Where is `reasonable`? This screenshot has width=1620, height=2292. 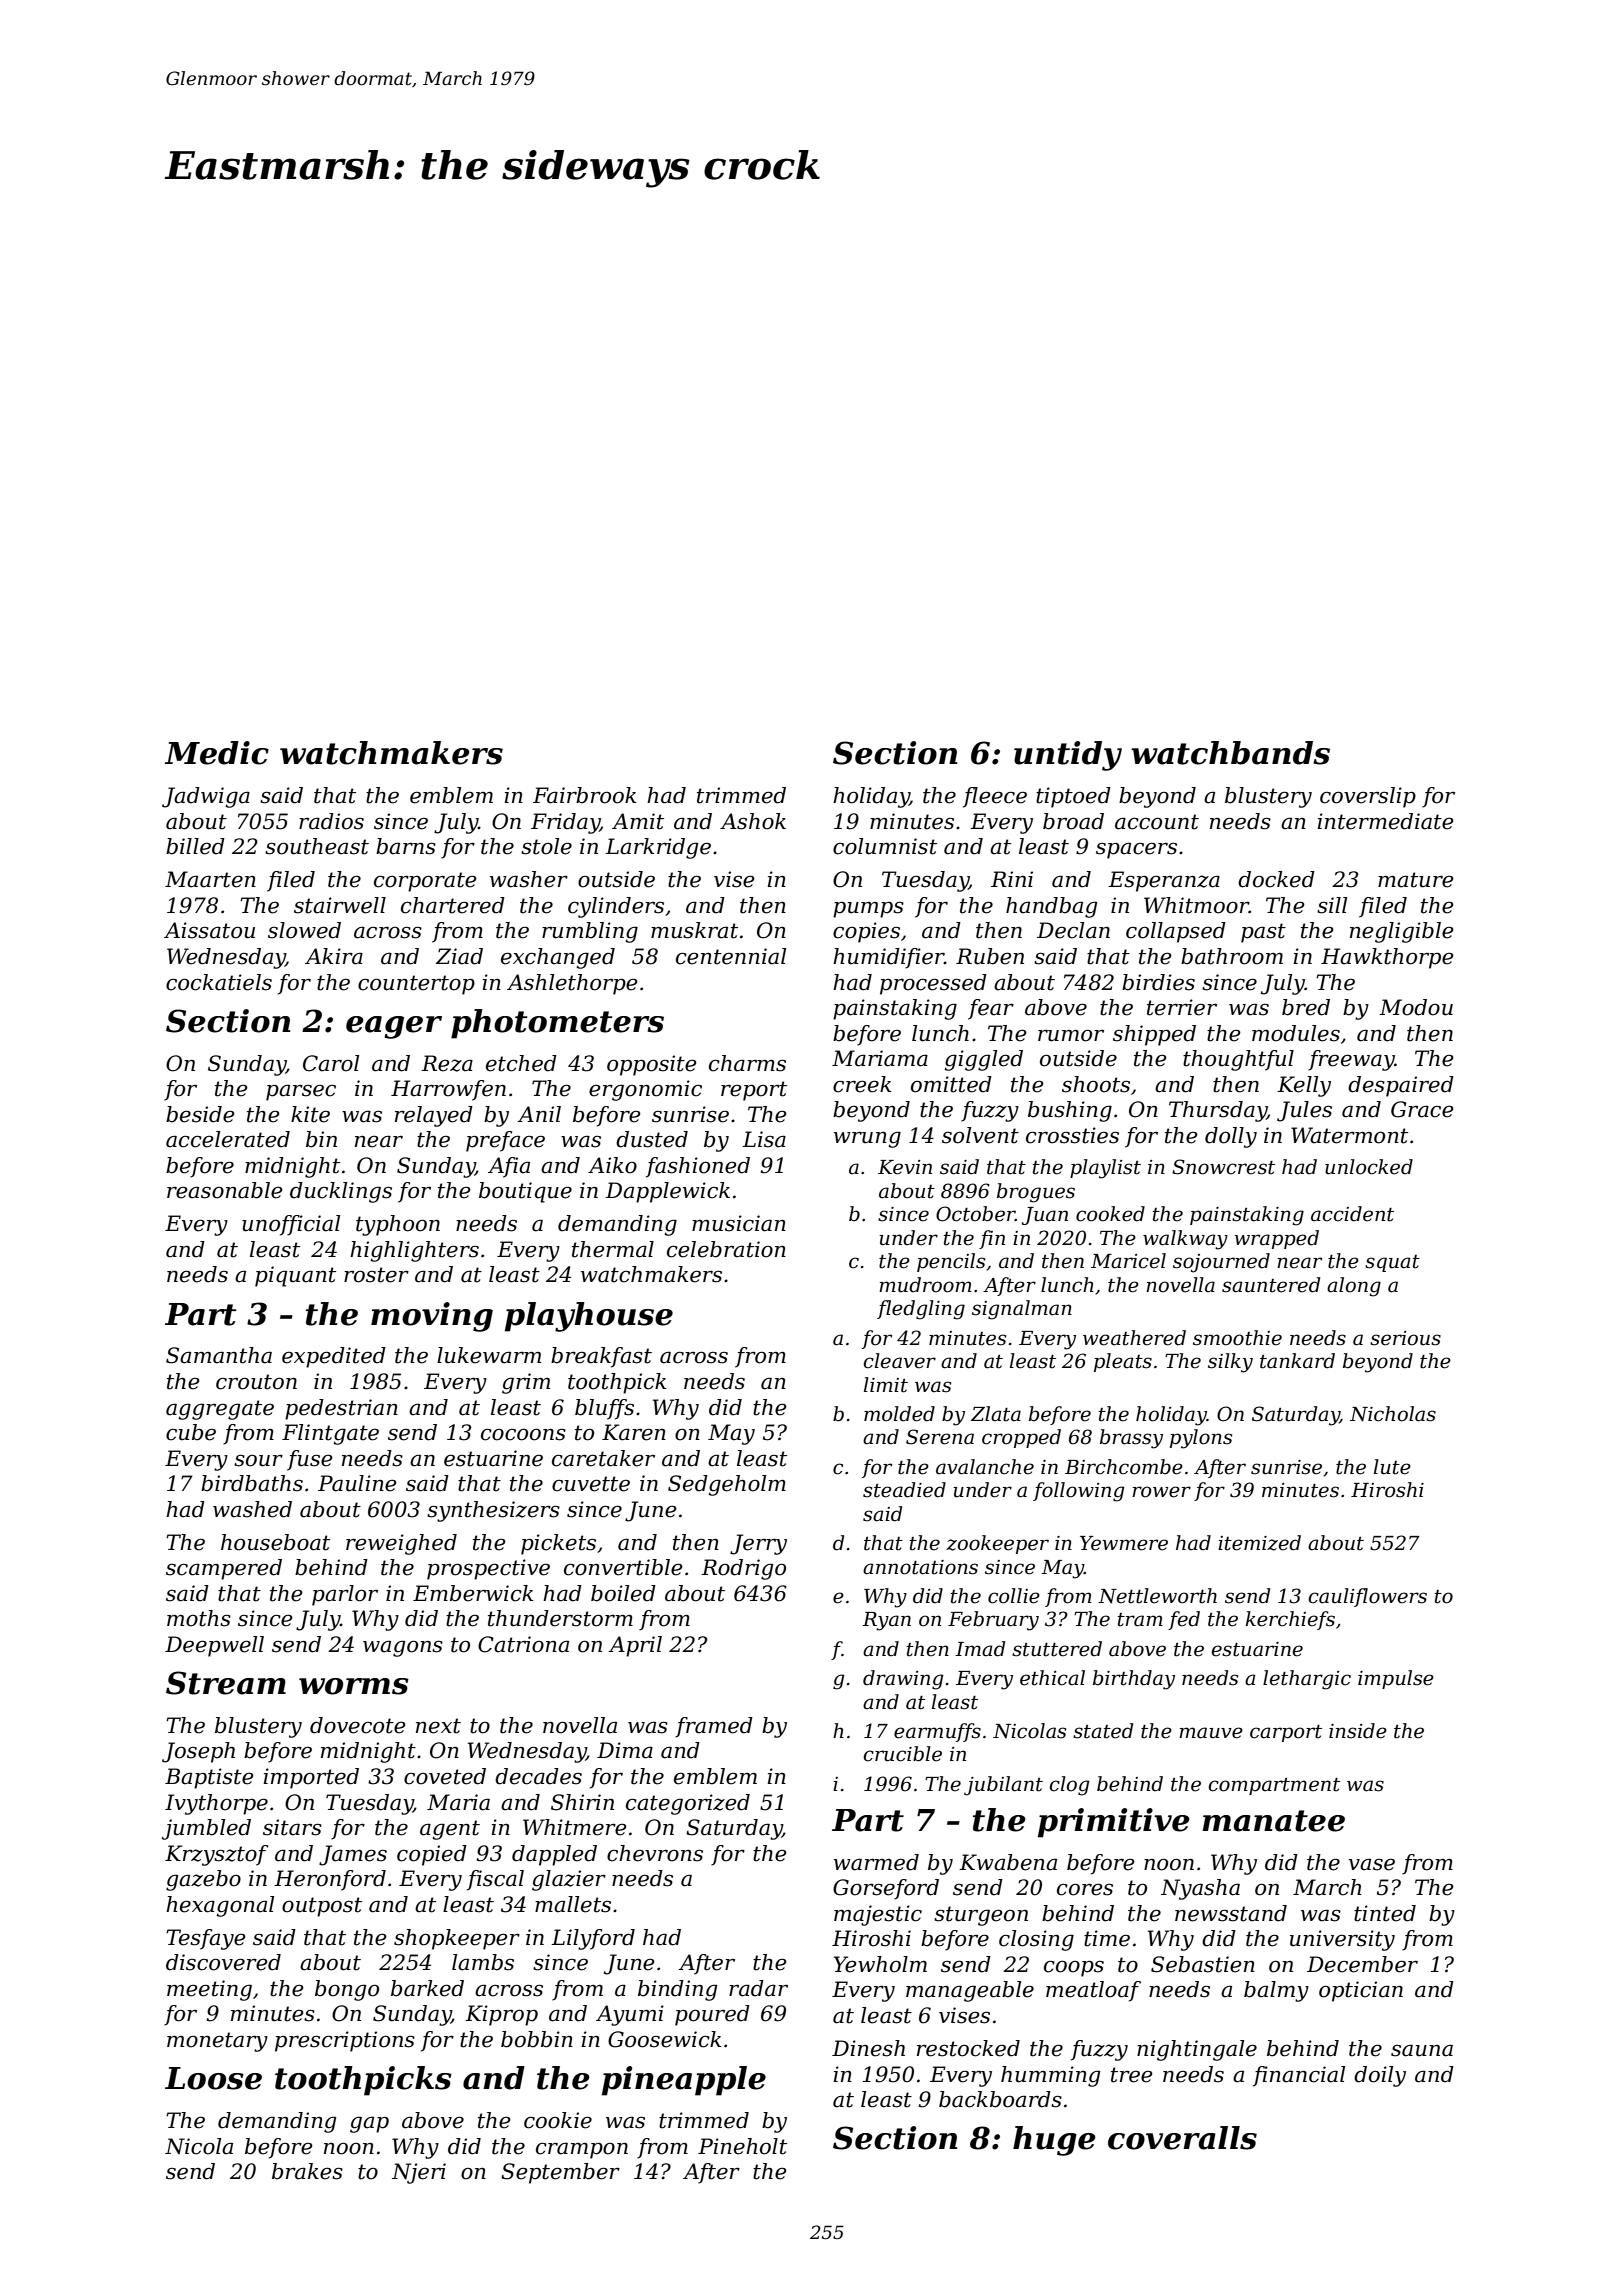 reasonable is located at coordinates (225, 1190).
